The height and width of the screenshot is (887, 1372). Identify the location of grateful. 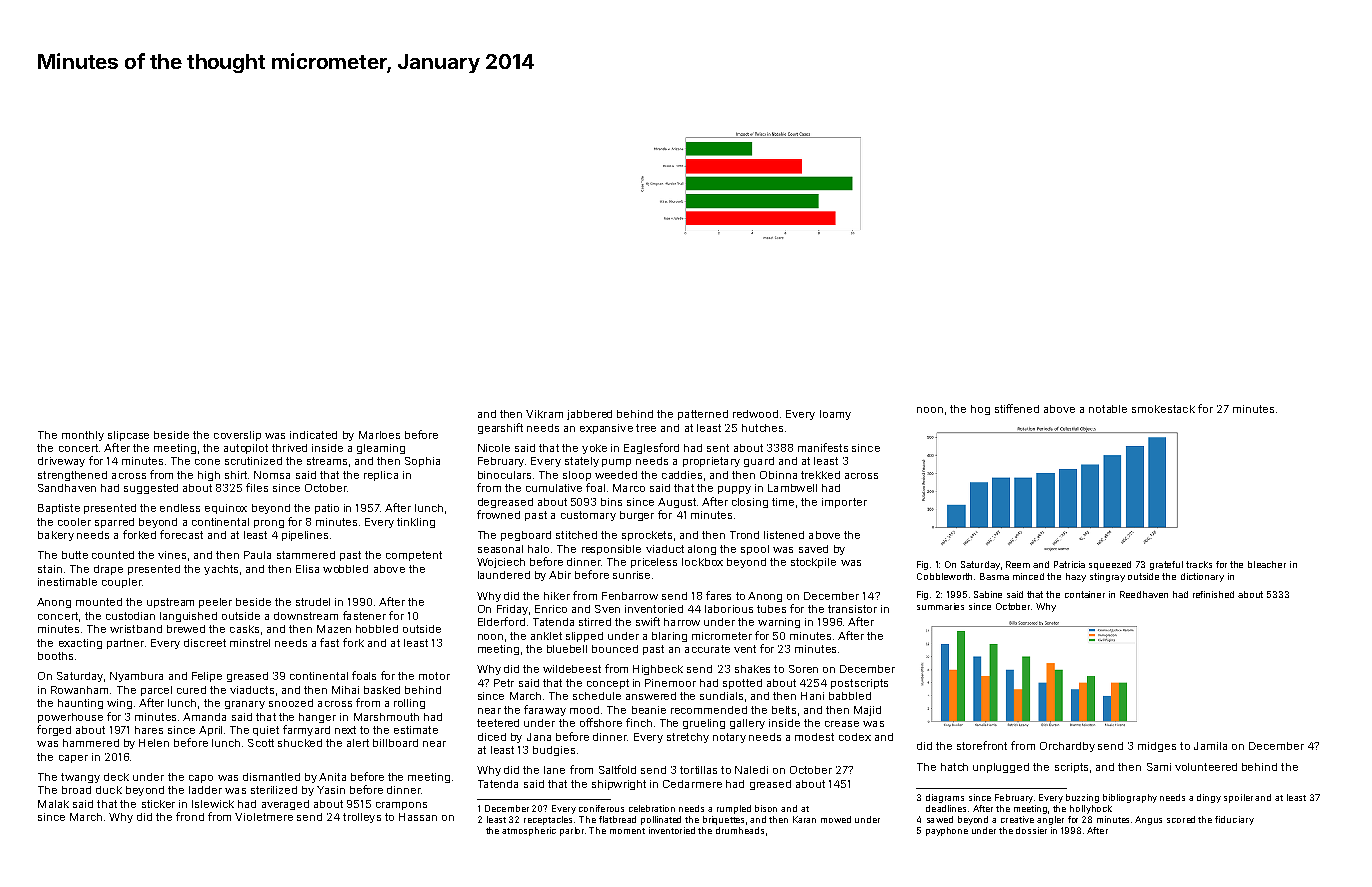
(1166, 565).
